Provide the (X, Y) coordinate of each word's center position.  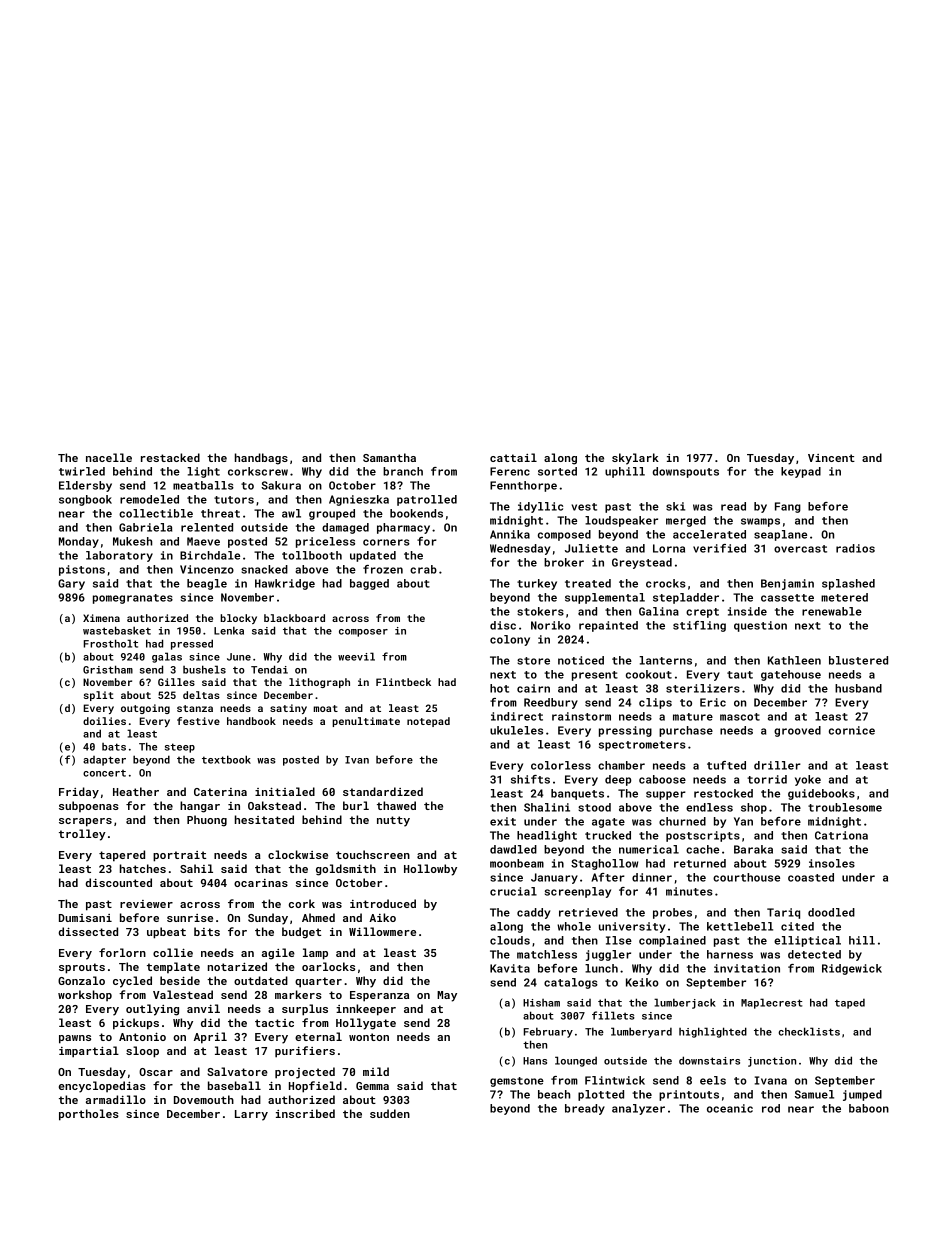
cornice (852, 730)
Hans (535, 1061)
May (447, 996)
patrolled (427, 500)
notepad (428, 722)
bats (114, 747)
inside (747, 611)
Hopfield (315, 1087)
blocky (238, 619)
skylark (635, 459)
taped (850, 1004)
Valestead (183, 994)
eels (713, 1080)
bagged (369, 584)
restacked (170, 457)
